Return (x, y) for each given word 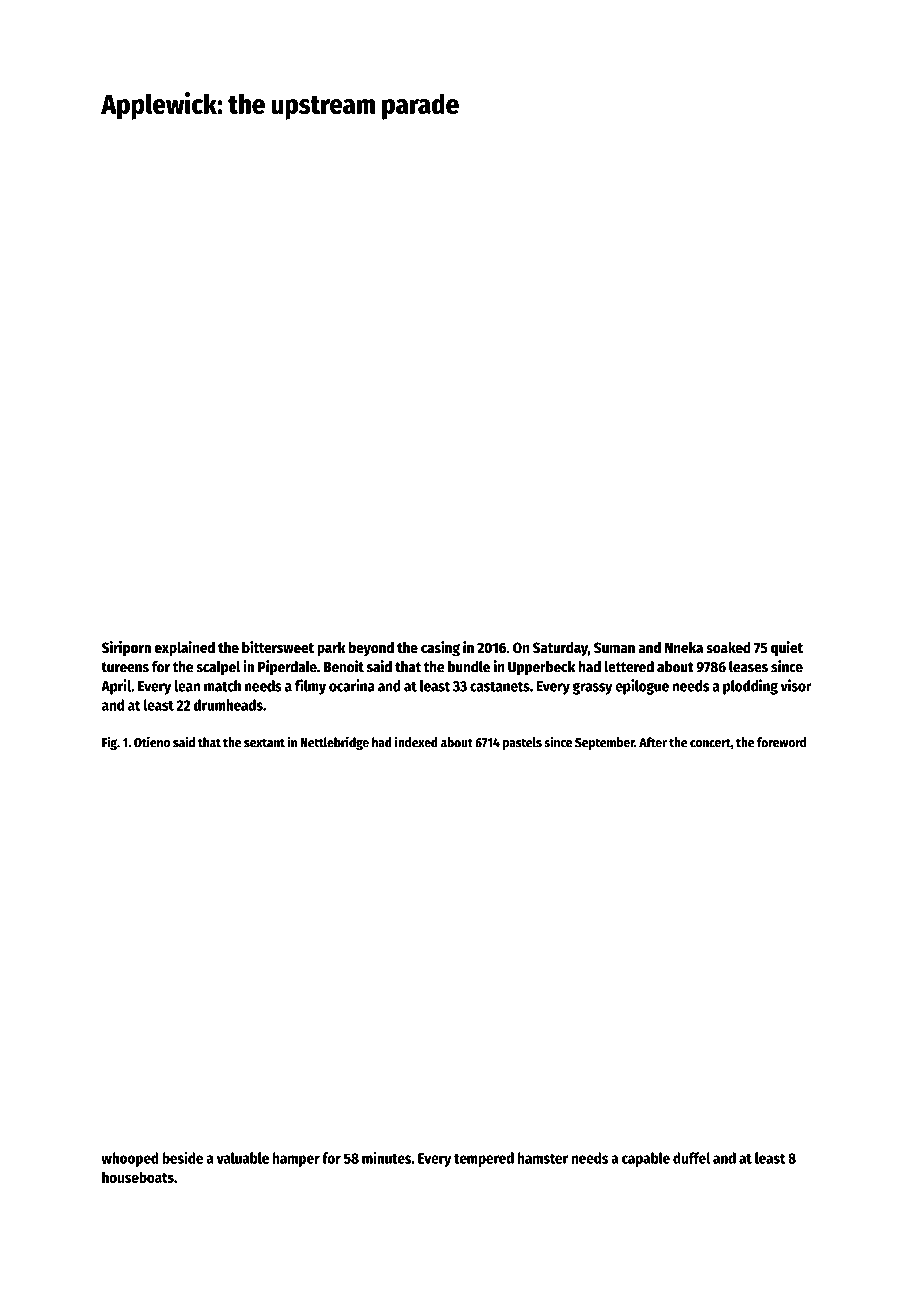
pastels (522, 743)
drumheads (228, 705)
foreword (782, 742)
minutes (386, 1157)
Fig (109, 743)
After (653, 742)
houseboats (138, 1177)
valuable (243, 1158)
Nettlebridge (334, 743)
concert (710, 743)
